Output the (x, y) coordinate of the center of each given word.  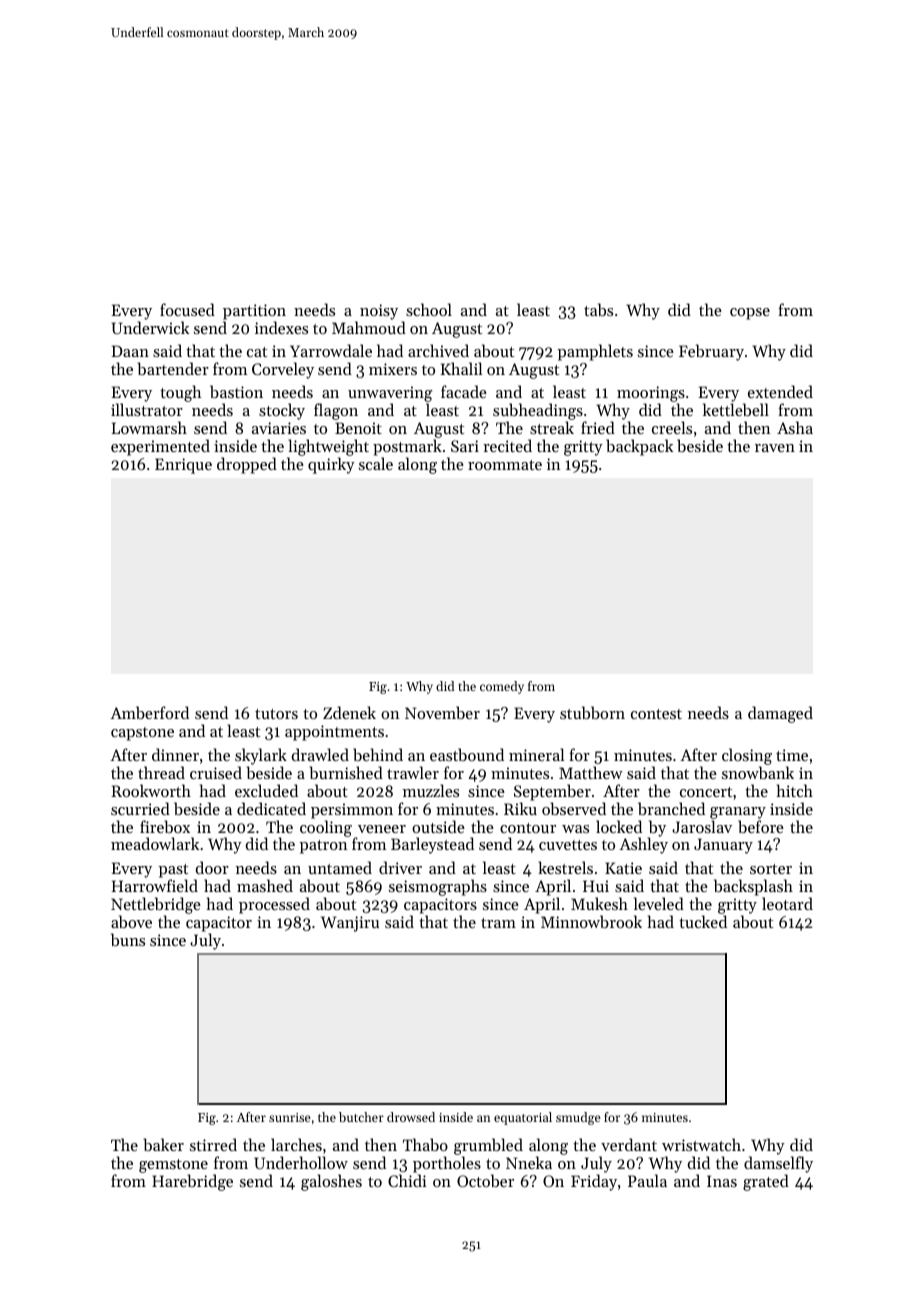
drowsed (411, 1117)
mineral (536, 754)
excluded (266, 790)
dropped (247, 465)
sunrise (290, 1117)
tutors (276, 714)
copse (750, 314)
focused (187, 309)
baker (163, 1144)
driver (400, 867)
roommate (505, 465)
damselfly (778, 1164)
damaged (780, 714)
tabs (598, 309)
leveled (659, 903)
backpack (639, 447)
